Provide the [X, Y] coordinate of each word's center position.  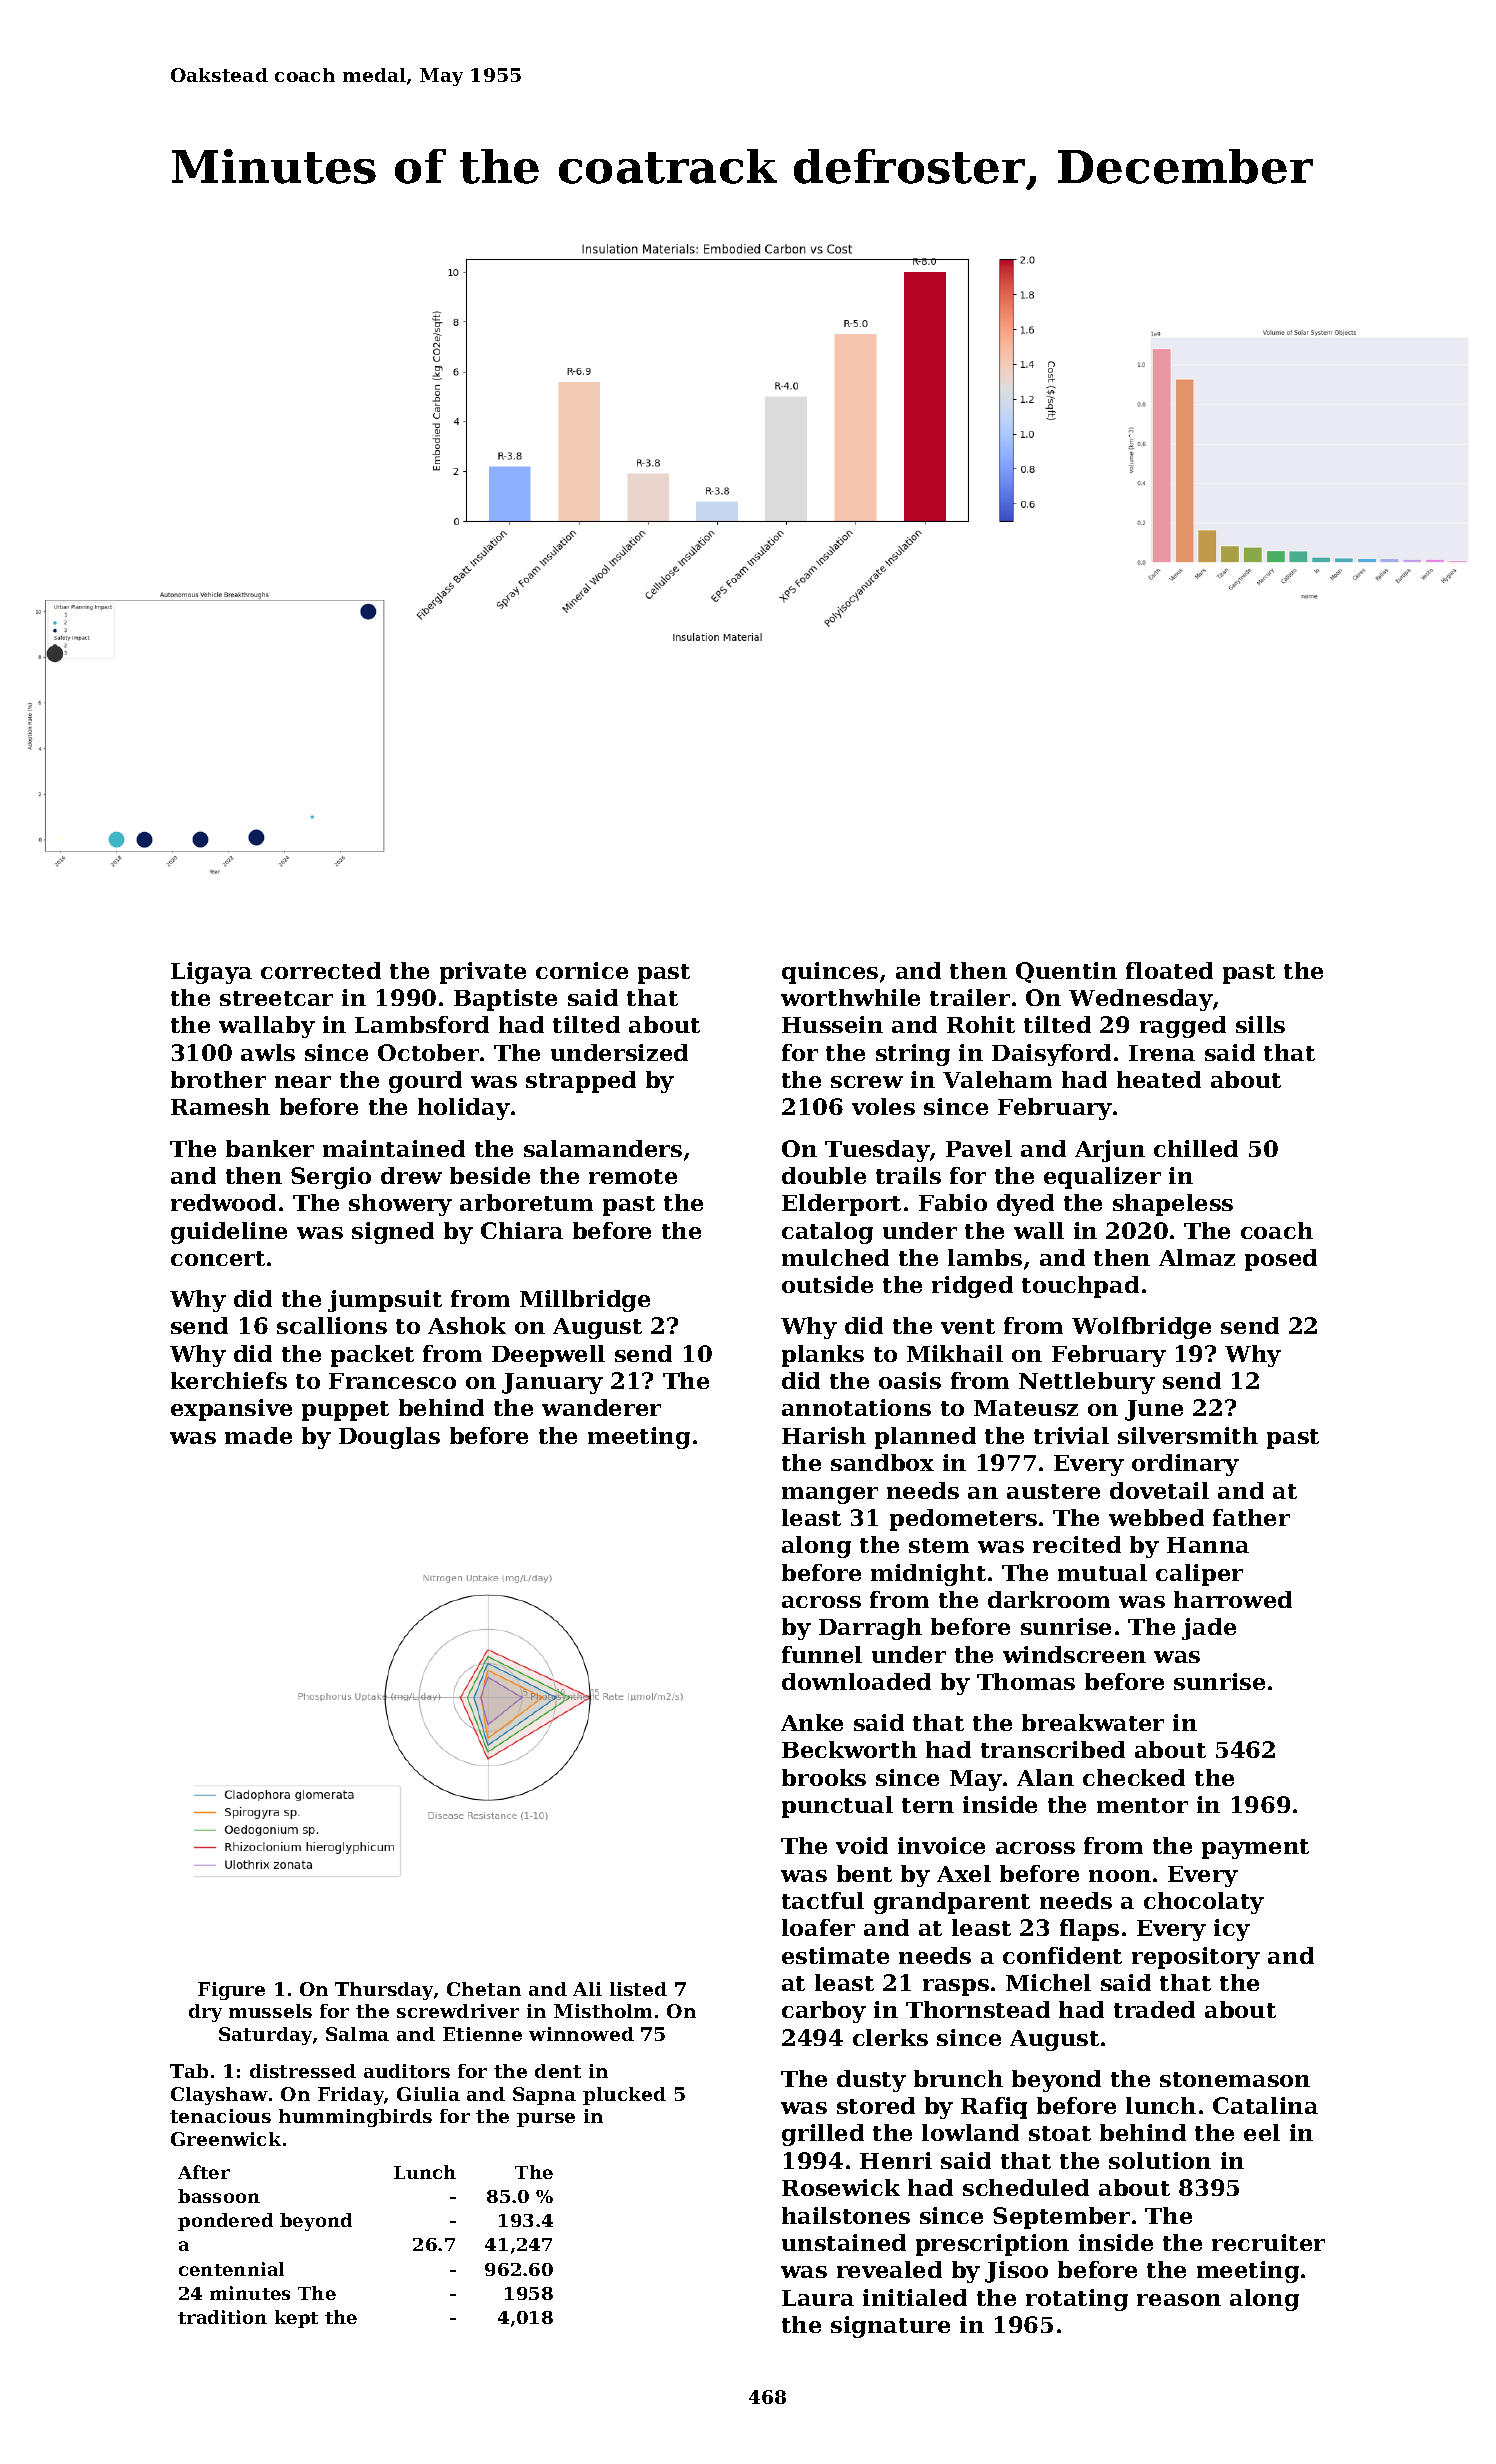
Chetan [484, 1989]
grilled [823, 2135]
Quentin [1066, 972]
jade [1209, 1629]
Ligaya [211, 973]
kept [296, 2319]
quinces [830, 973]
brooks [824, 1777]
